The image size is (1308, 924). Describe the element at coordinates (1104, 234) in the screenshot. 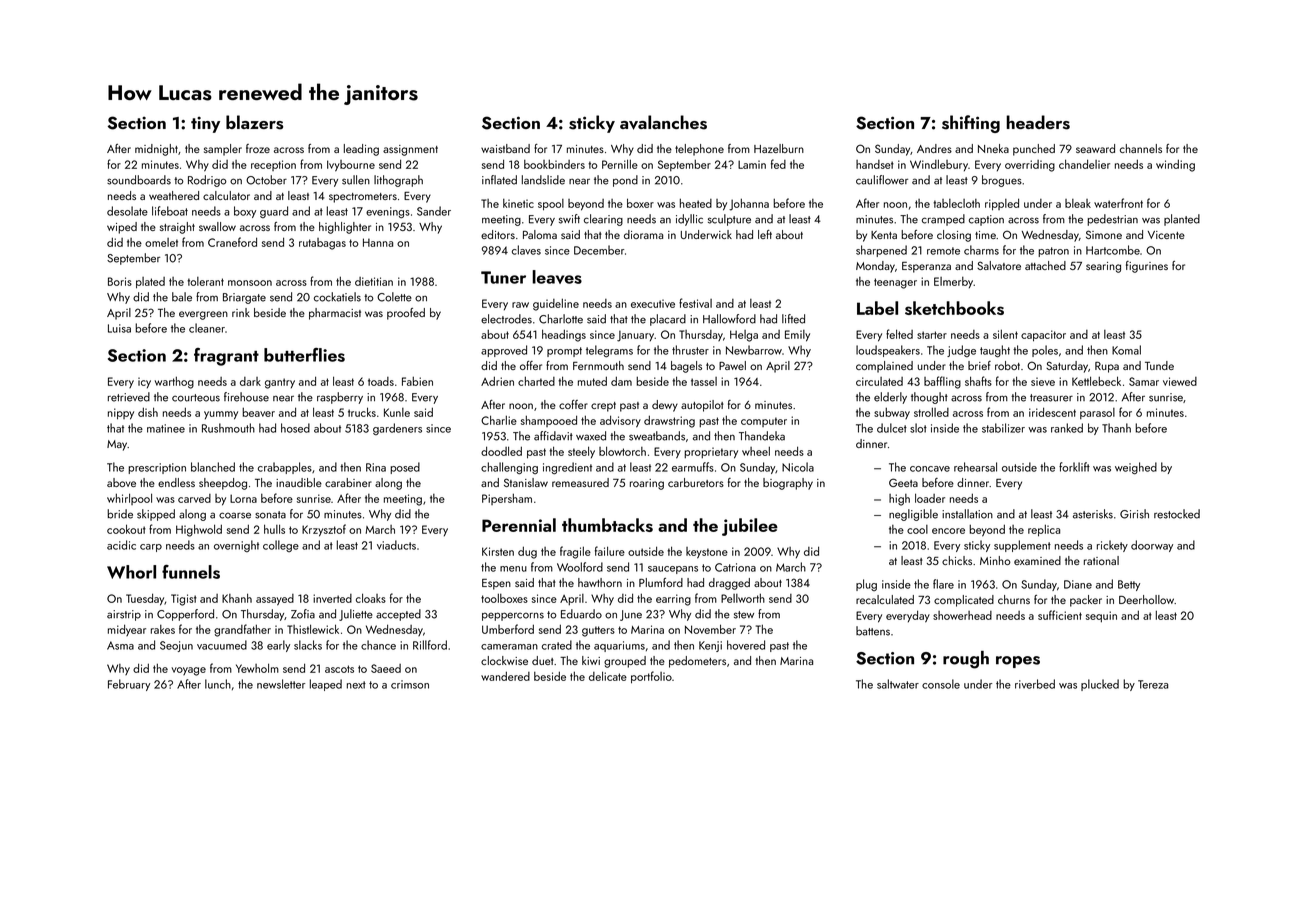

I see `Simone` at that location.
